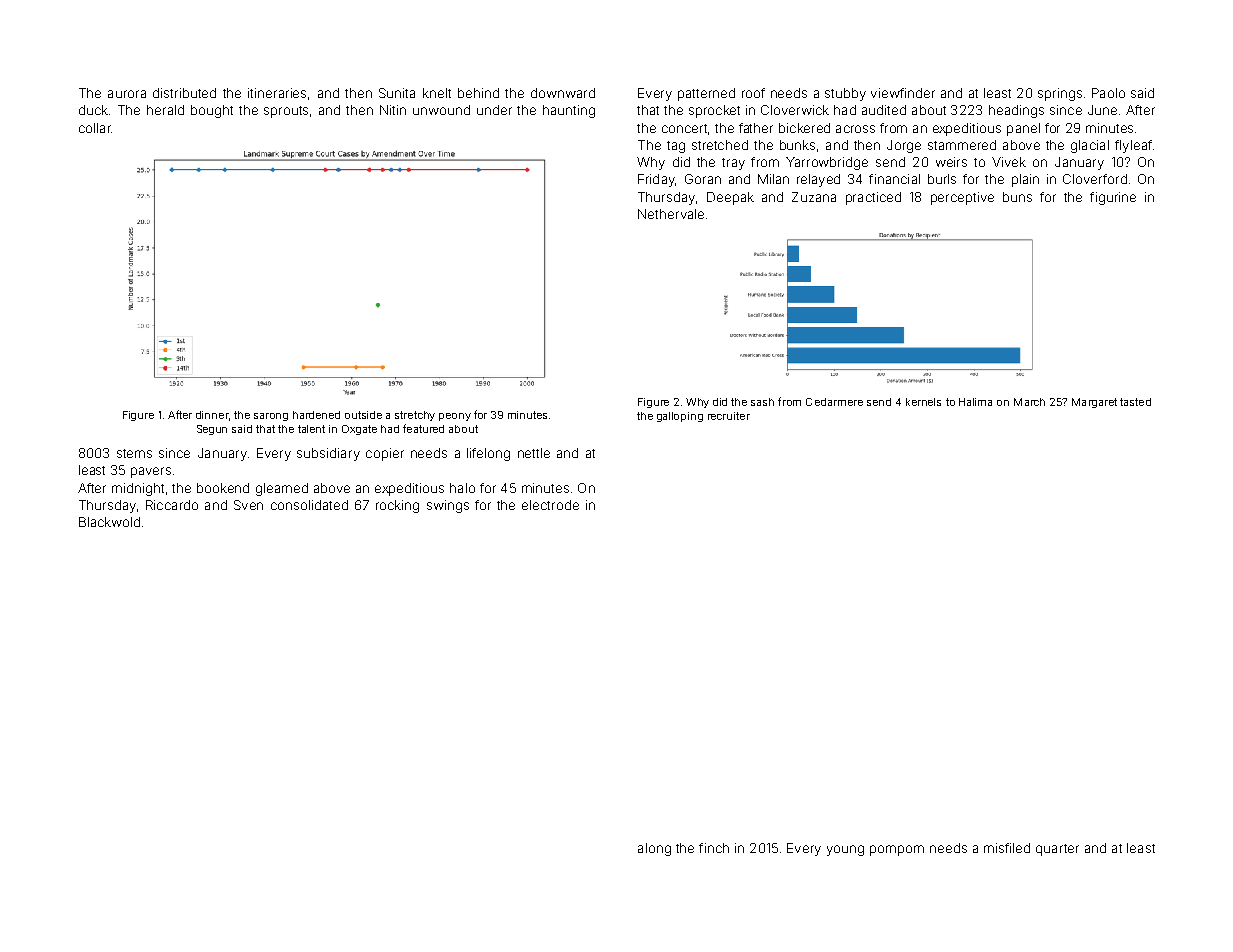 The width and height of the screenshot is (1233, 952). What do you see at coordinates (1007, 848) in the screenshot?
I see `misfiled` at bounding box center [1007, 848].
